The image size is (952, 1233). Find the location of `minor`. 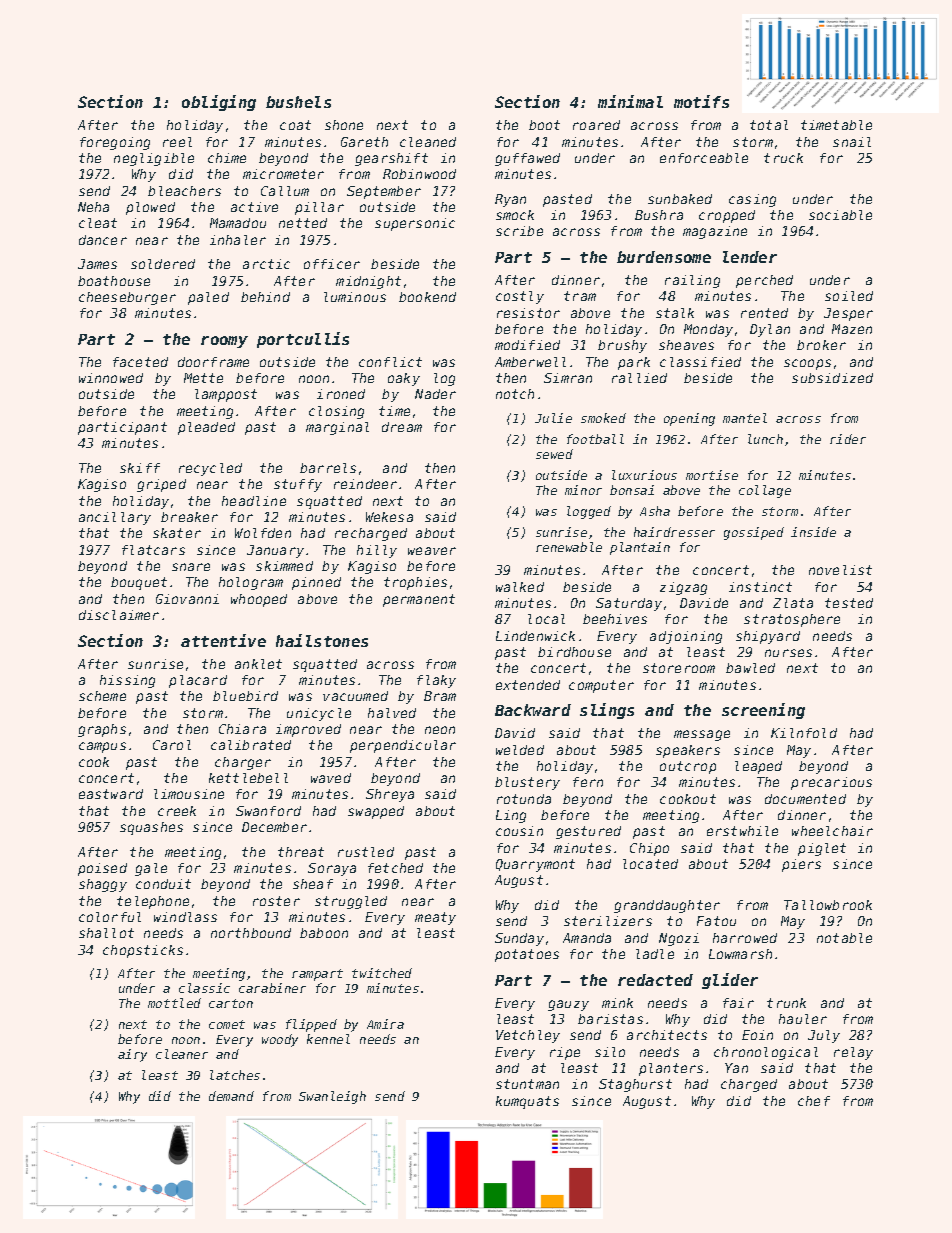

minor is located at coordinates (583, 490).
